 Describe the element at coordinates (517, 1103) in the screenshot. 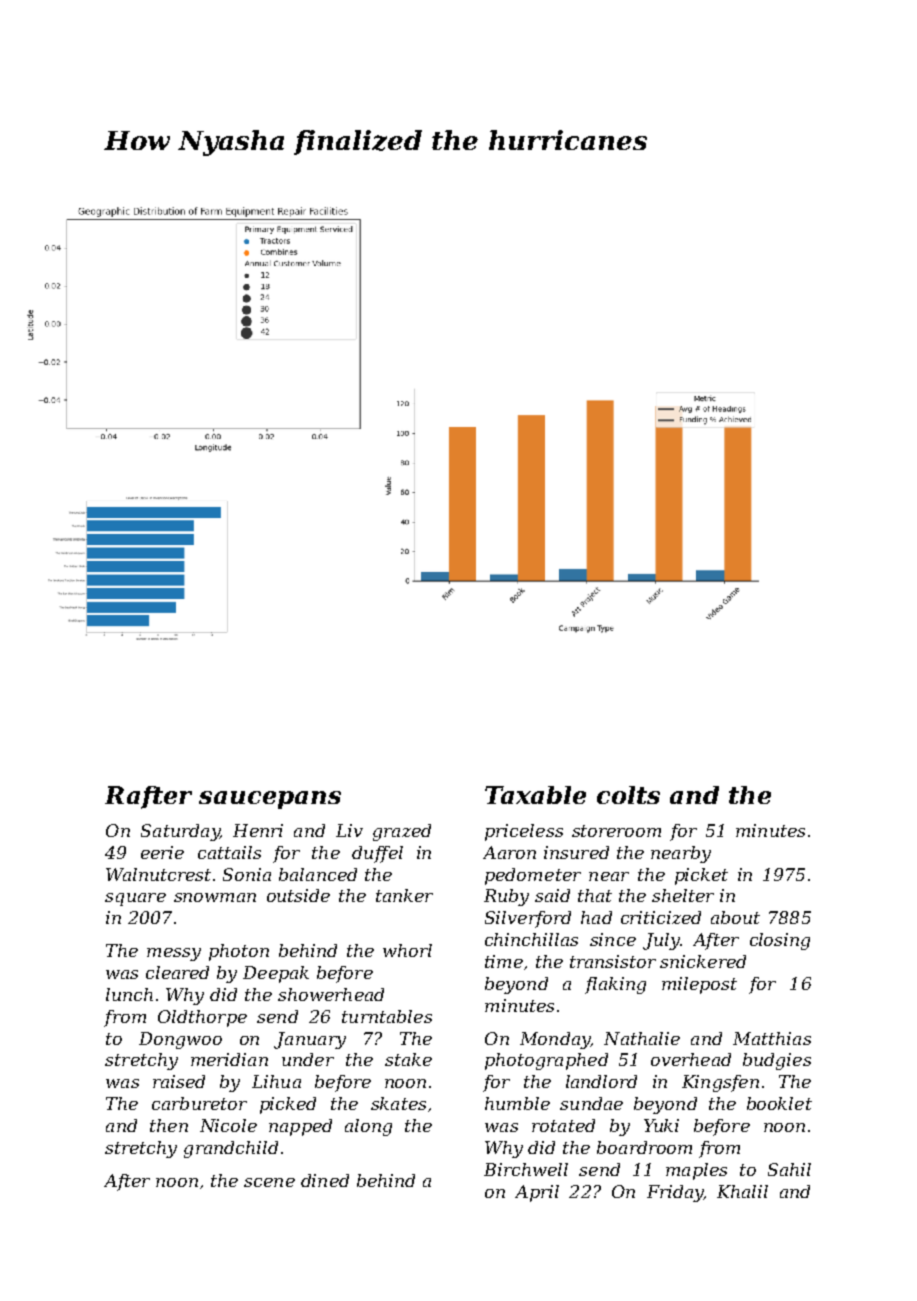

I see `humble` at that location.
